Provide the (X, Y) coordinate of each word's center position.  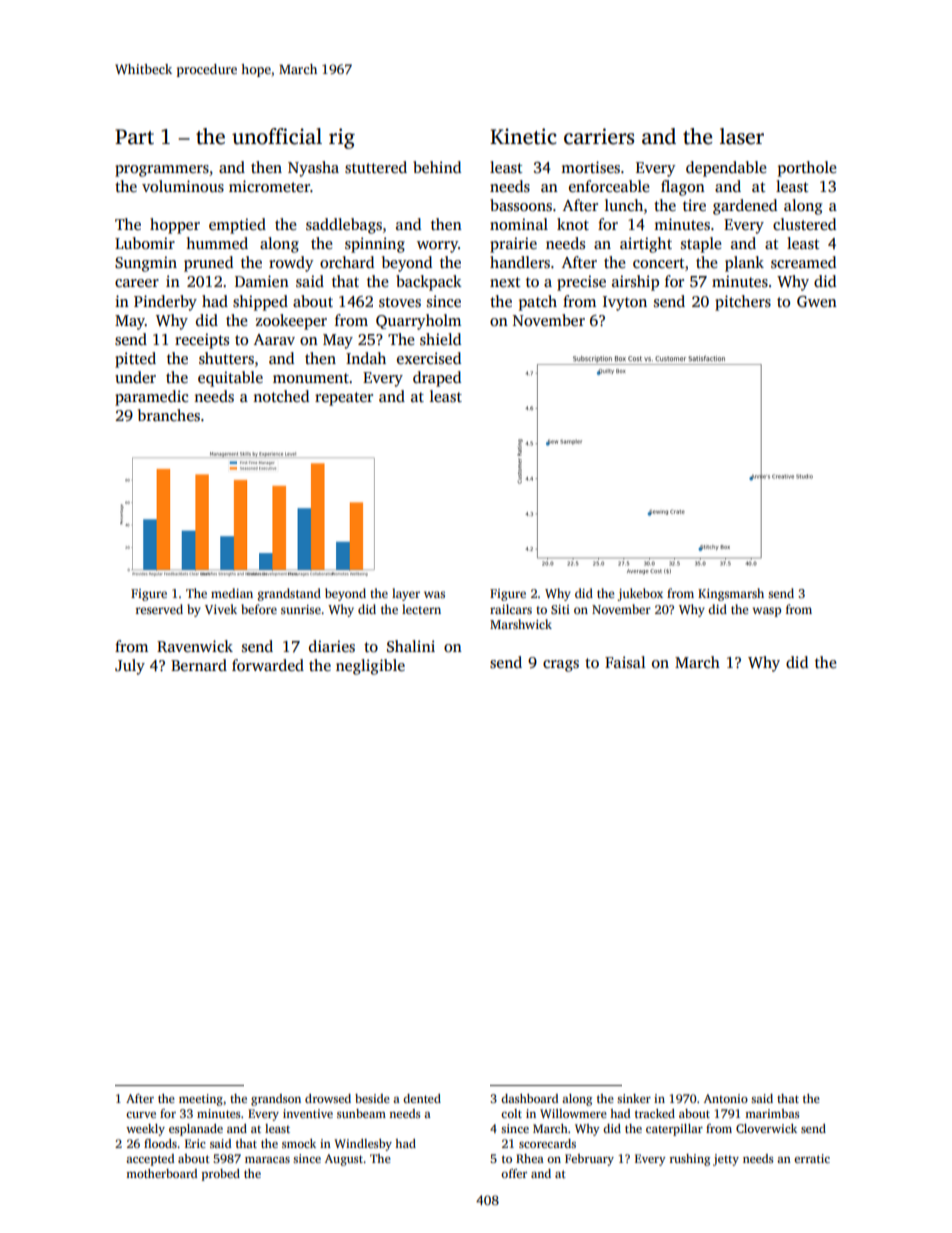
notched (281, 396)
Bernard (199, 665)
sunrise (301, 609)
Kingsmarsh (731, 594)
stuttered (376, 167)
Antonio (726, 1098)
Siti (560, 609)
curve (141, 1115)
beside (372, 1098)
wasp (767, 612)
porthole (807, 169)
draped (437, 379)
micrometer (269, 186)
